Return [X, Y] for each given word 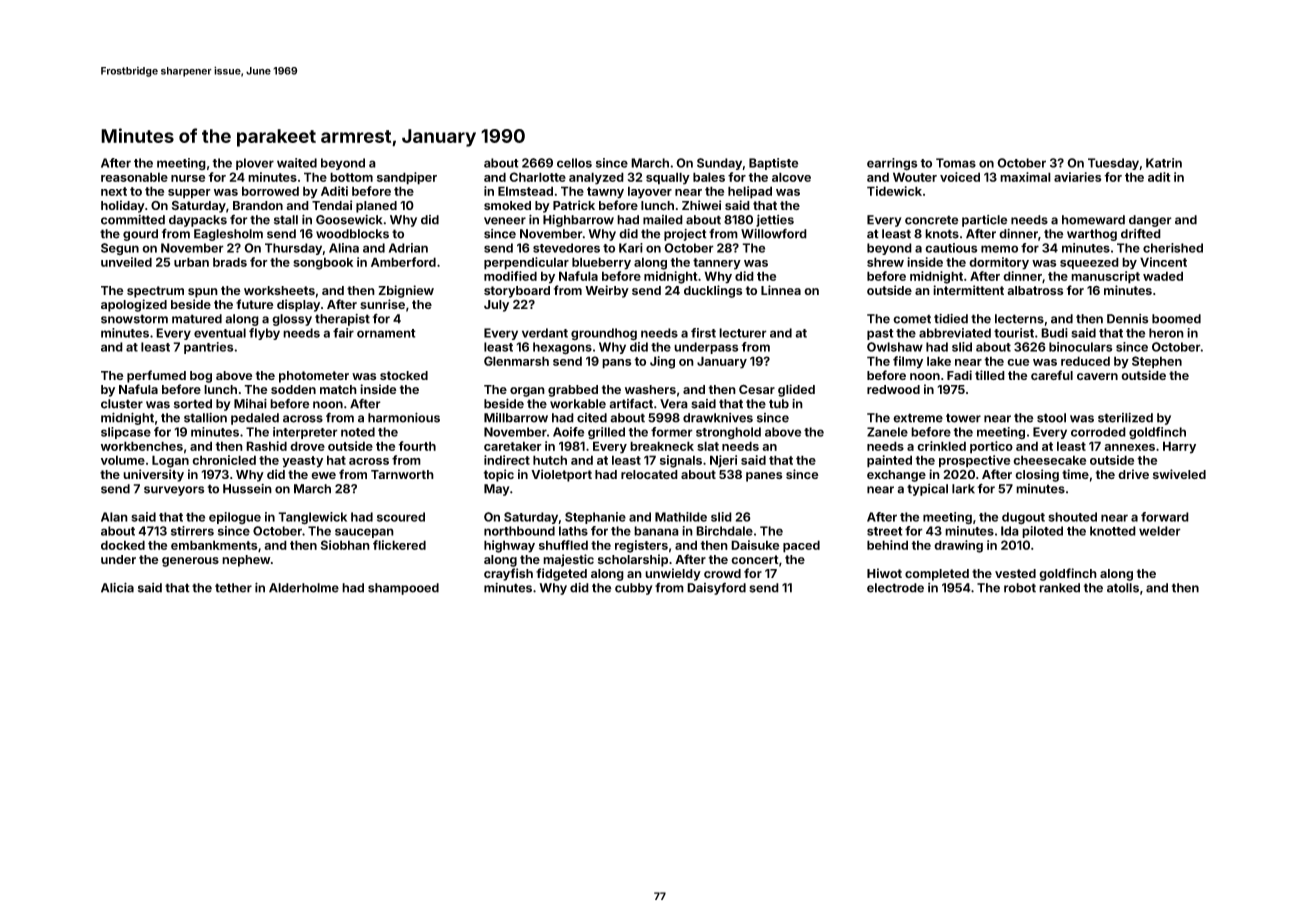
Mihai [250, 403]
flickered [399, 545]
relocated [649, 474]
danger [1150, 221]
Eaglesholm [228, 235]
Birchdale [724, 531]
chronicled [224, 460]
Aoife [568, 432]
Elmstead [525, 191]
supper [189, 194]
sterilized [1125, 418]
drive [1133, 474]
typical [927, 490]
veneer [505, 221]
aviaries [1078, 177]
